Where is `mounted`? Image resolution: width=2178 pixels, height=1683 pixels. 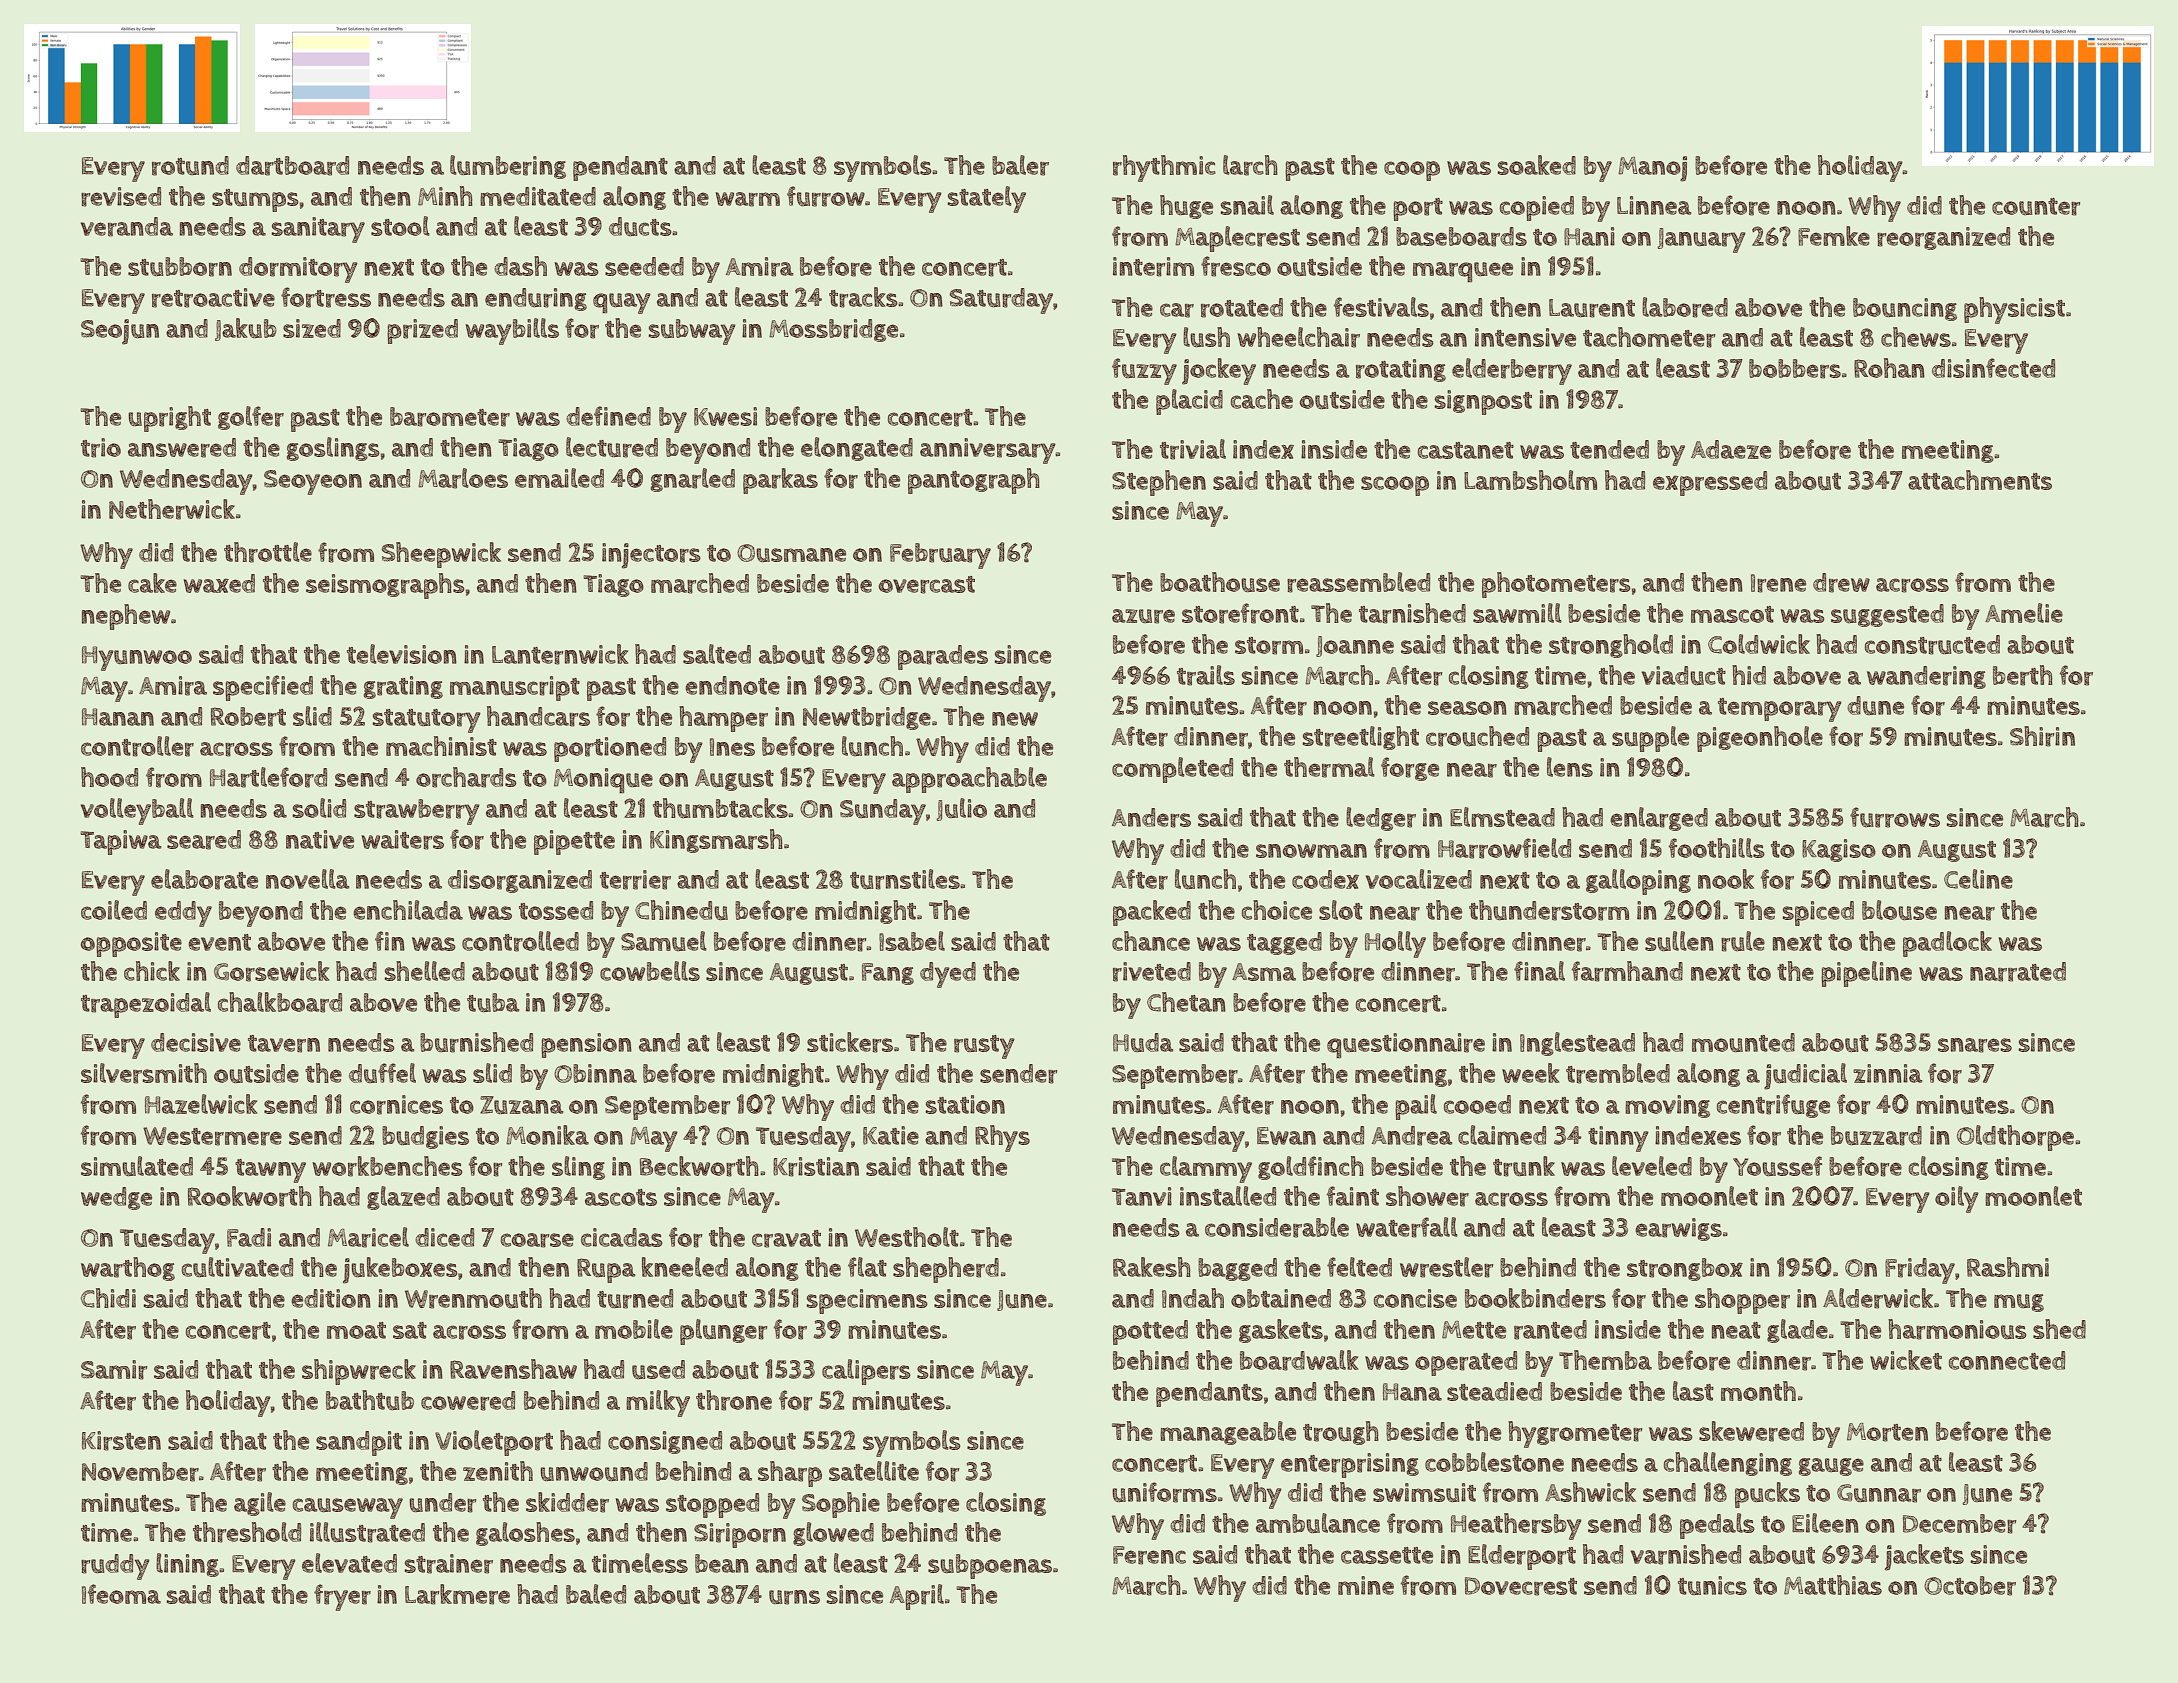
mounted is located at coordinates (1743, 1042).
